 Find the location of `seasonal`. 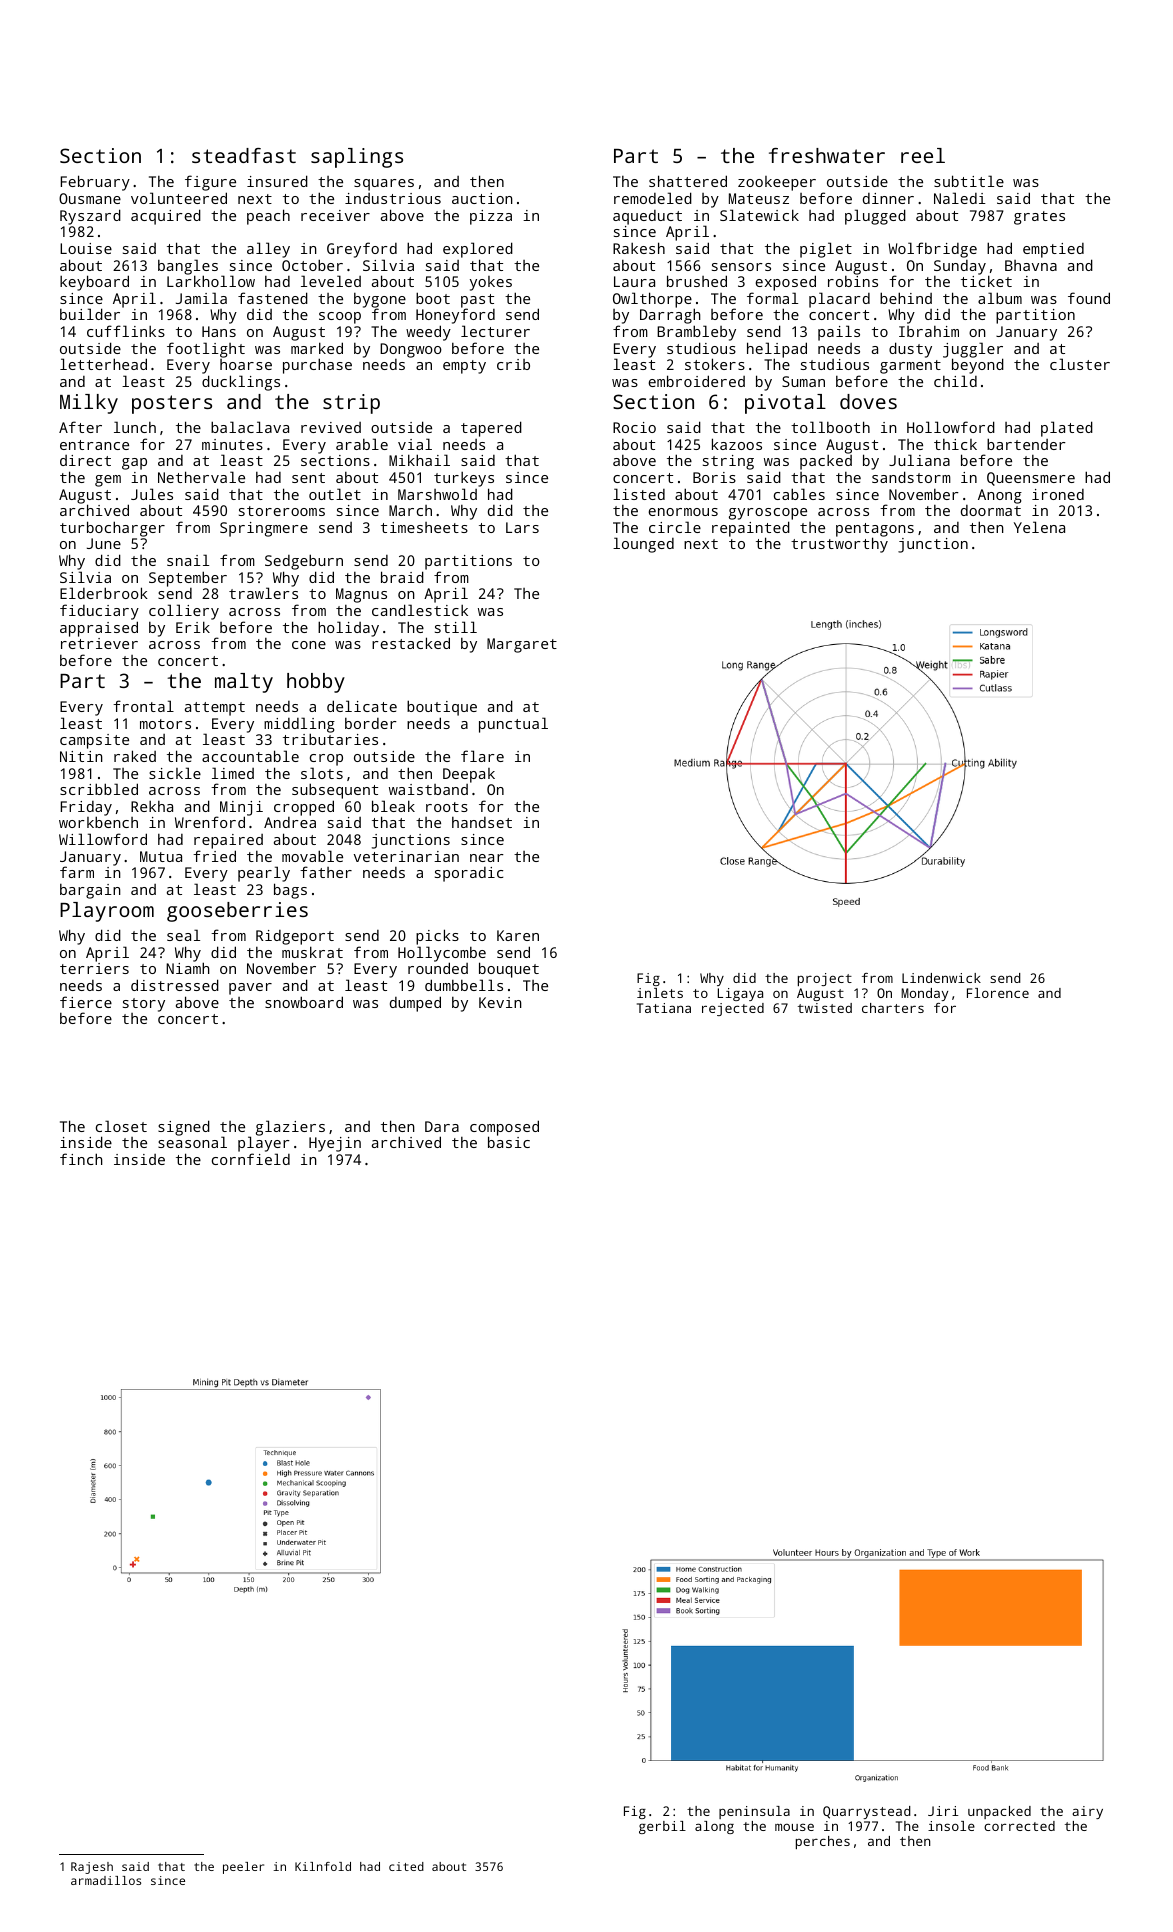

seasonal is located at coordinates (192, 1142).
